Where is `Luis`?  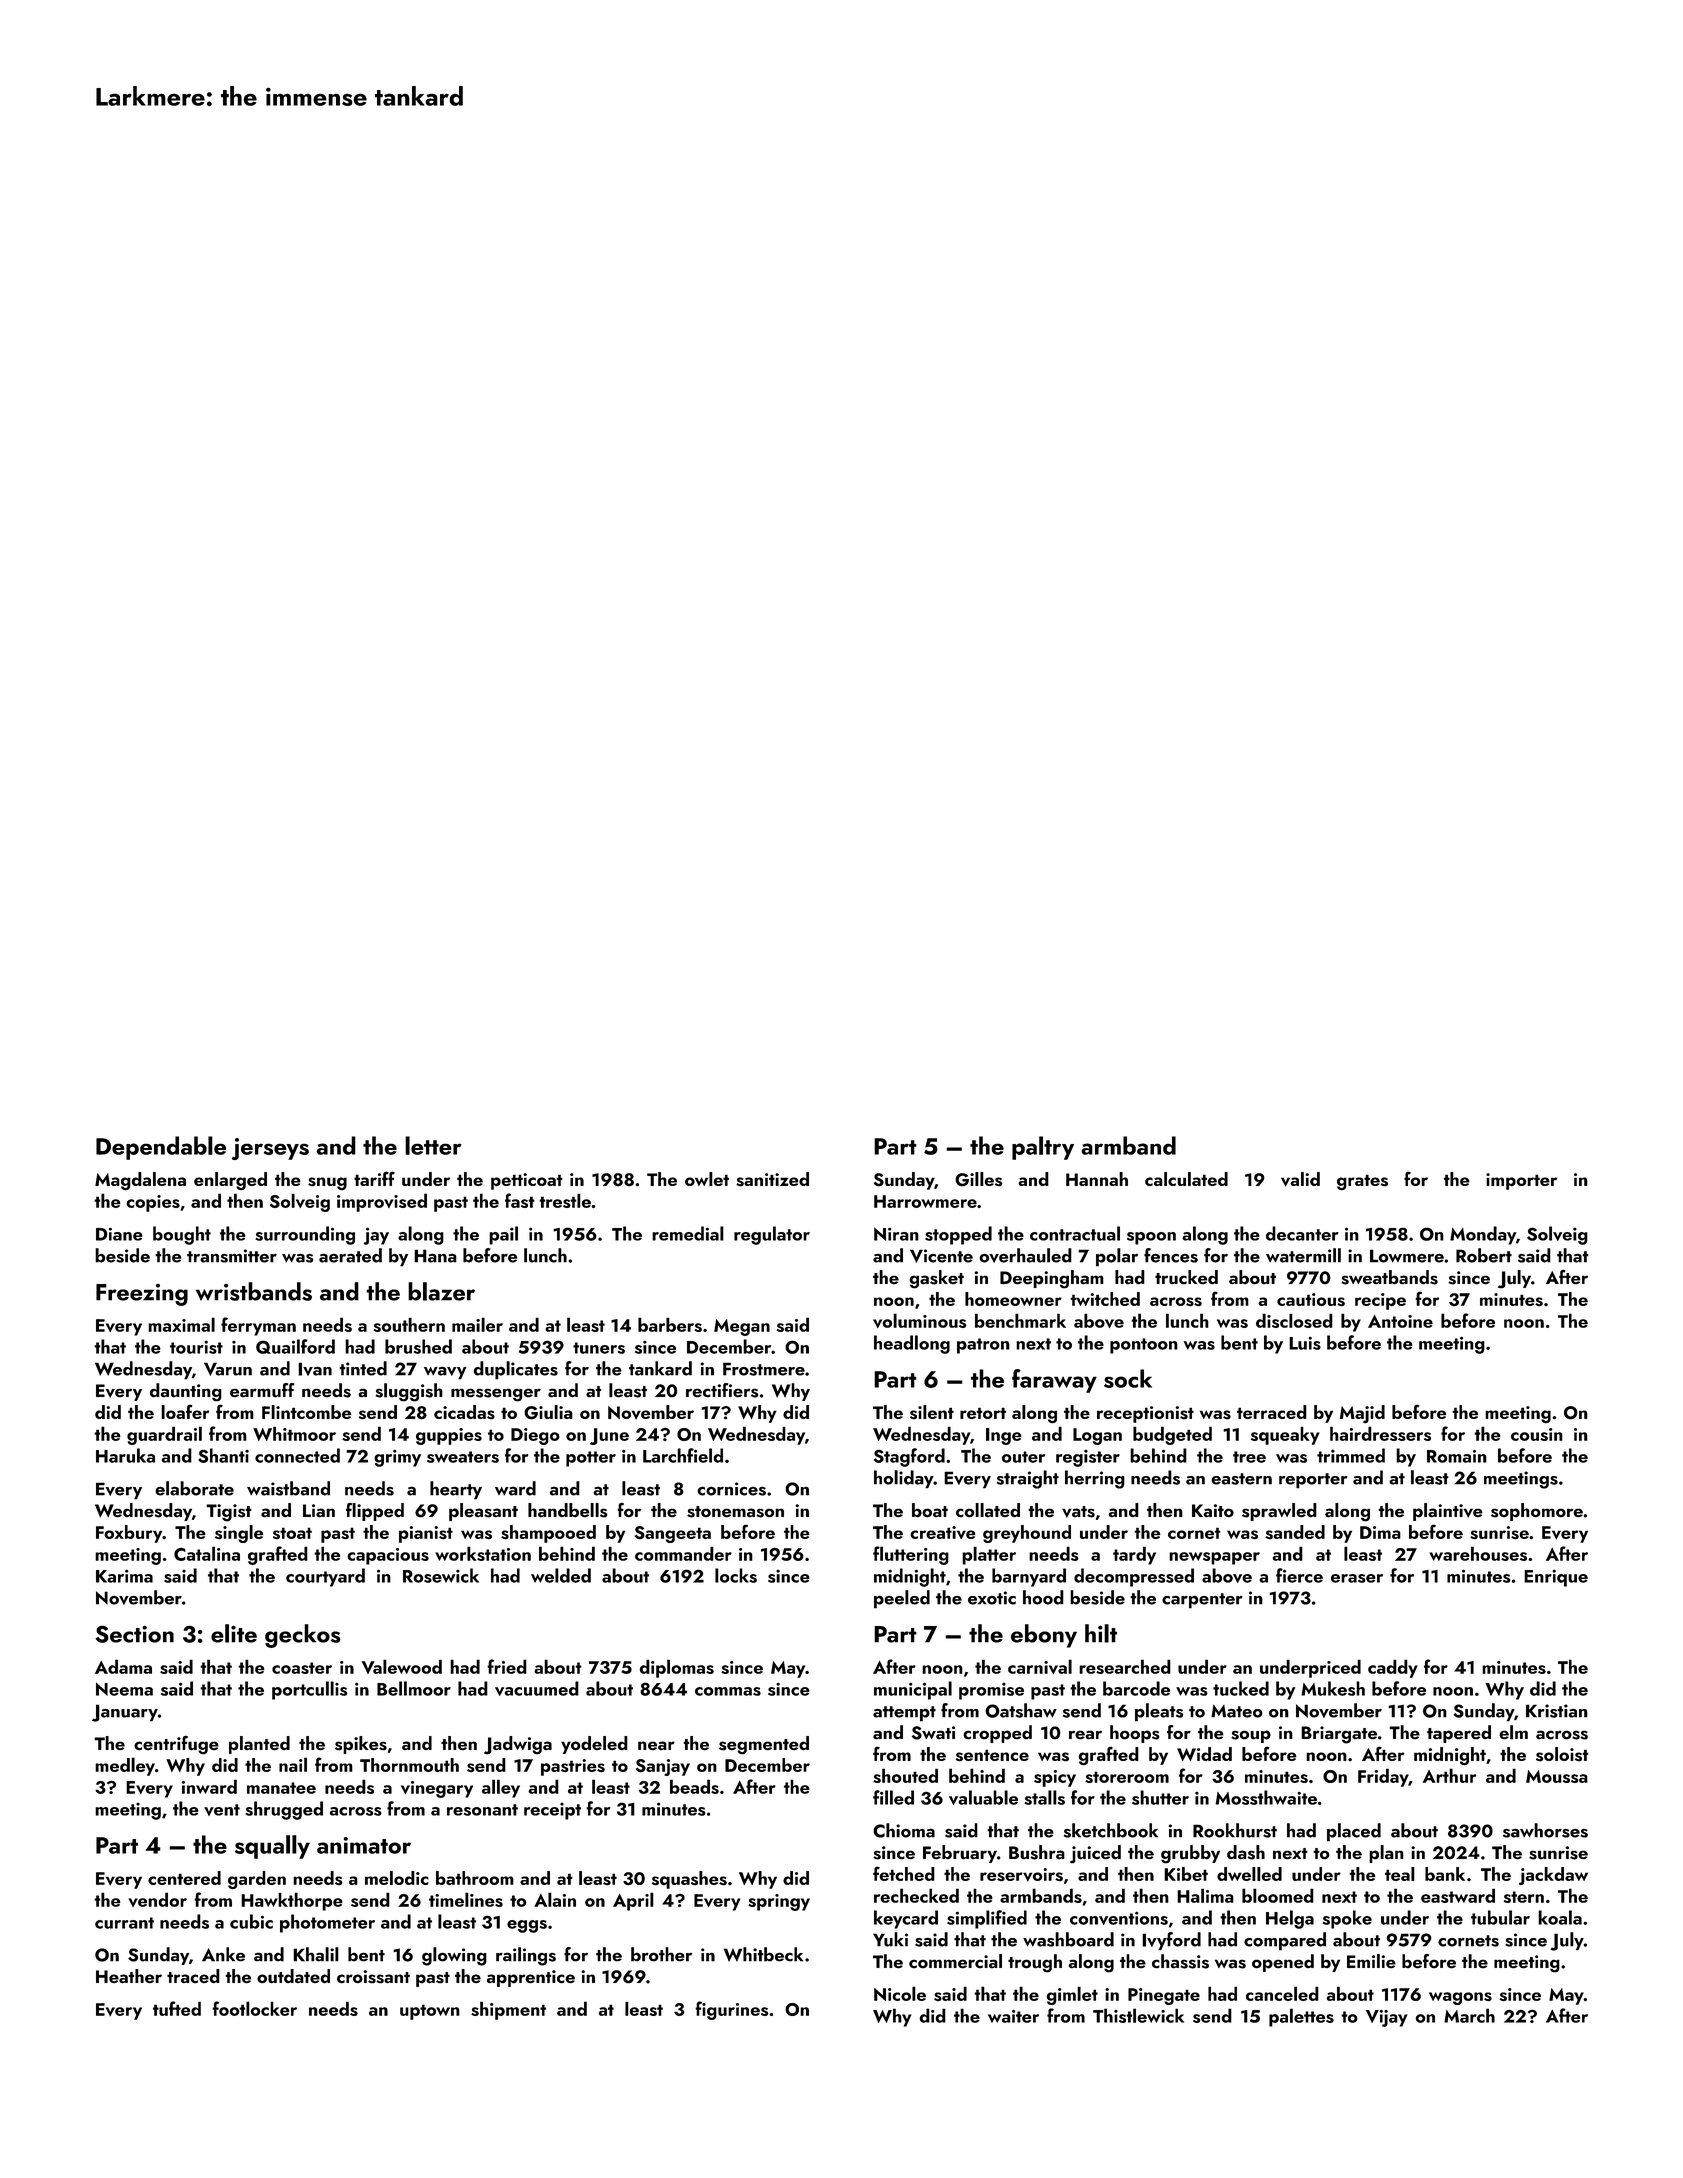 Luis is located at coordinates (1305, 1343).
